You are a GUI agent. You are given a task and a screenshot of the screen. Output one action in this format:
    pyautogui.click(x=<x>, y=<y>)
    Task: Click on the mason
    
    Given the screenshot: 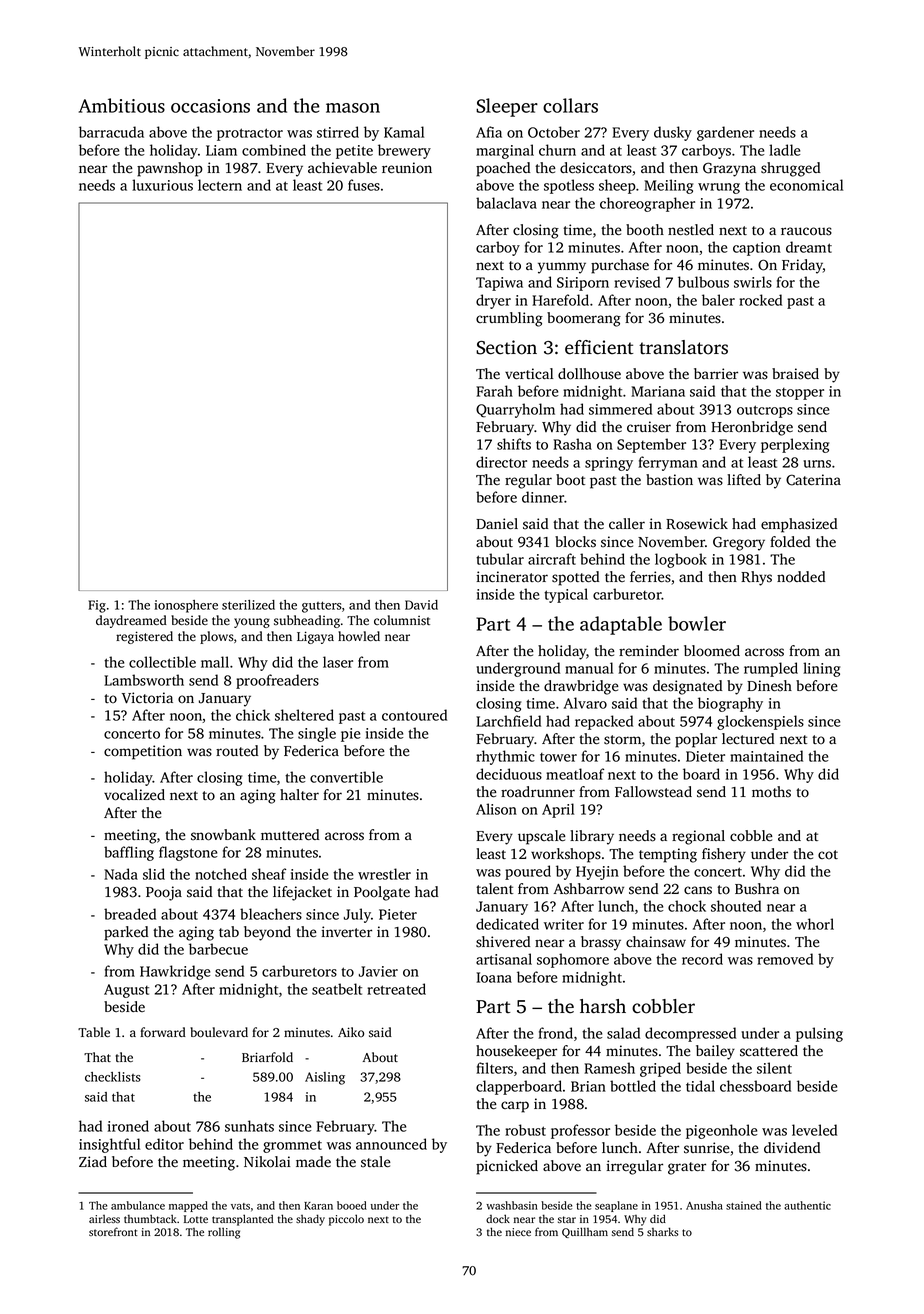 What is the action you would take?
    pyautogui.click(x=353, y=108)
